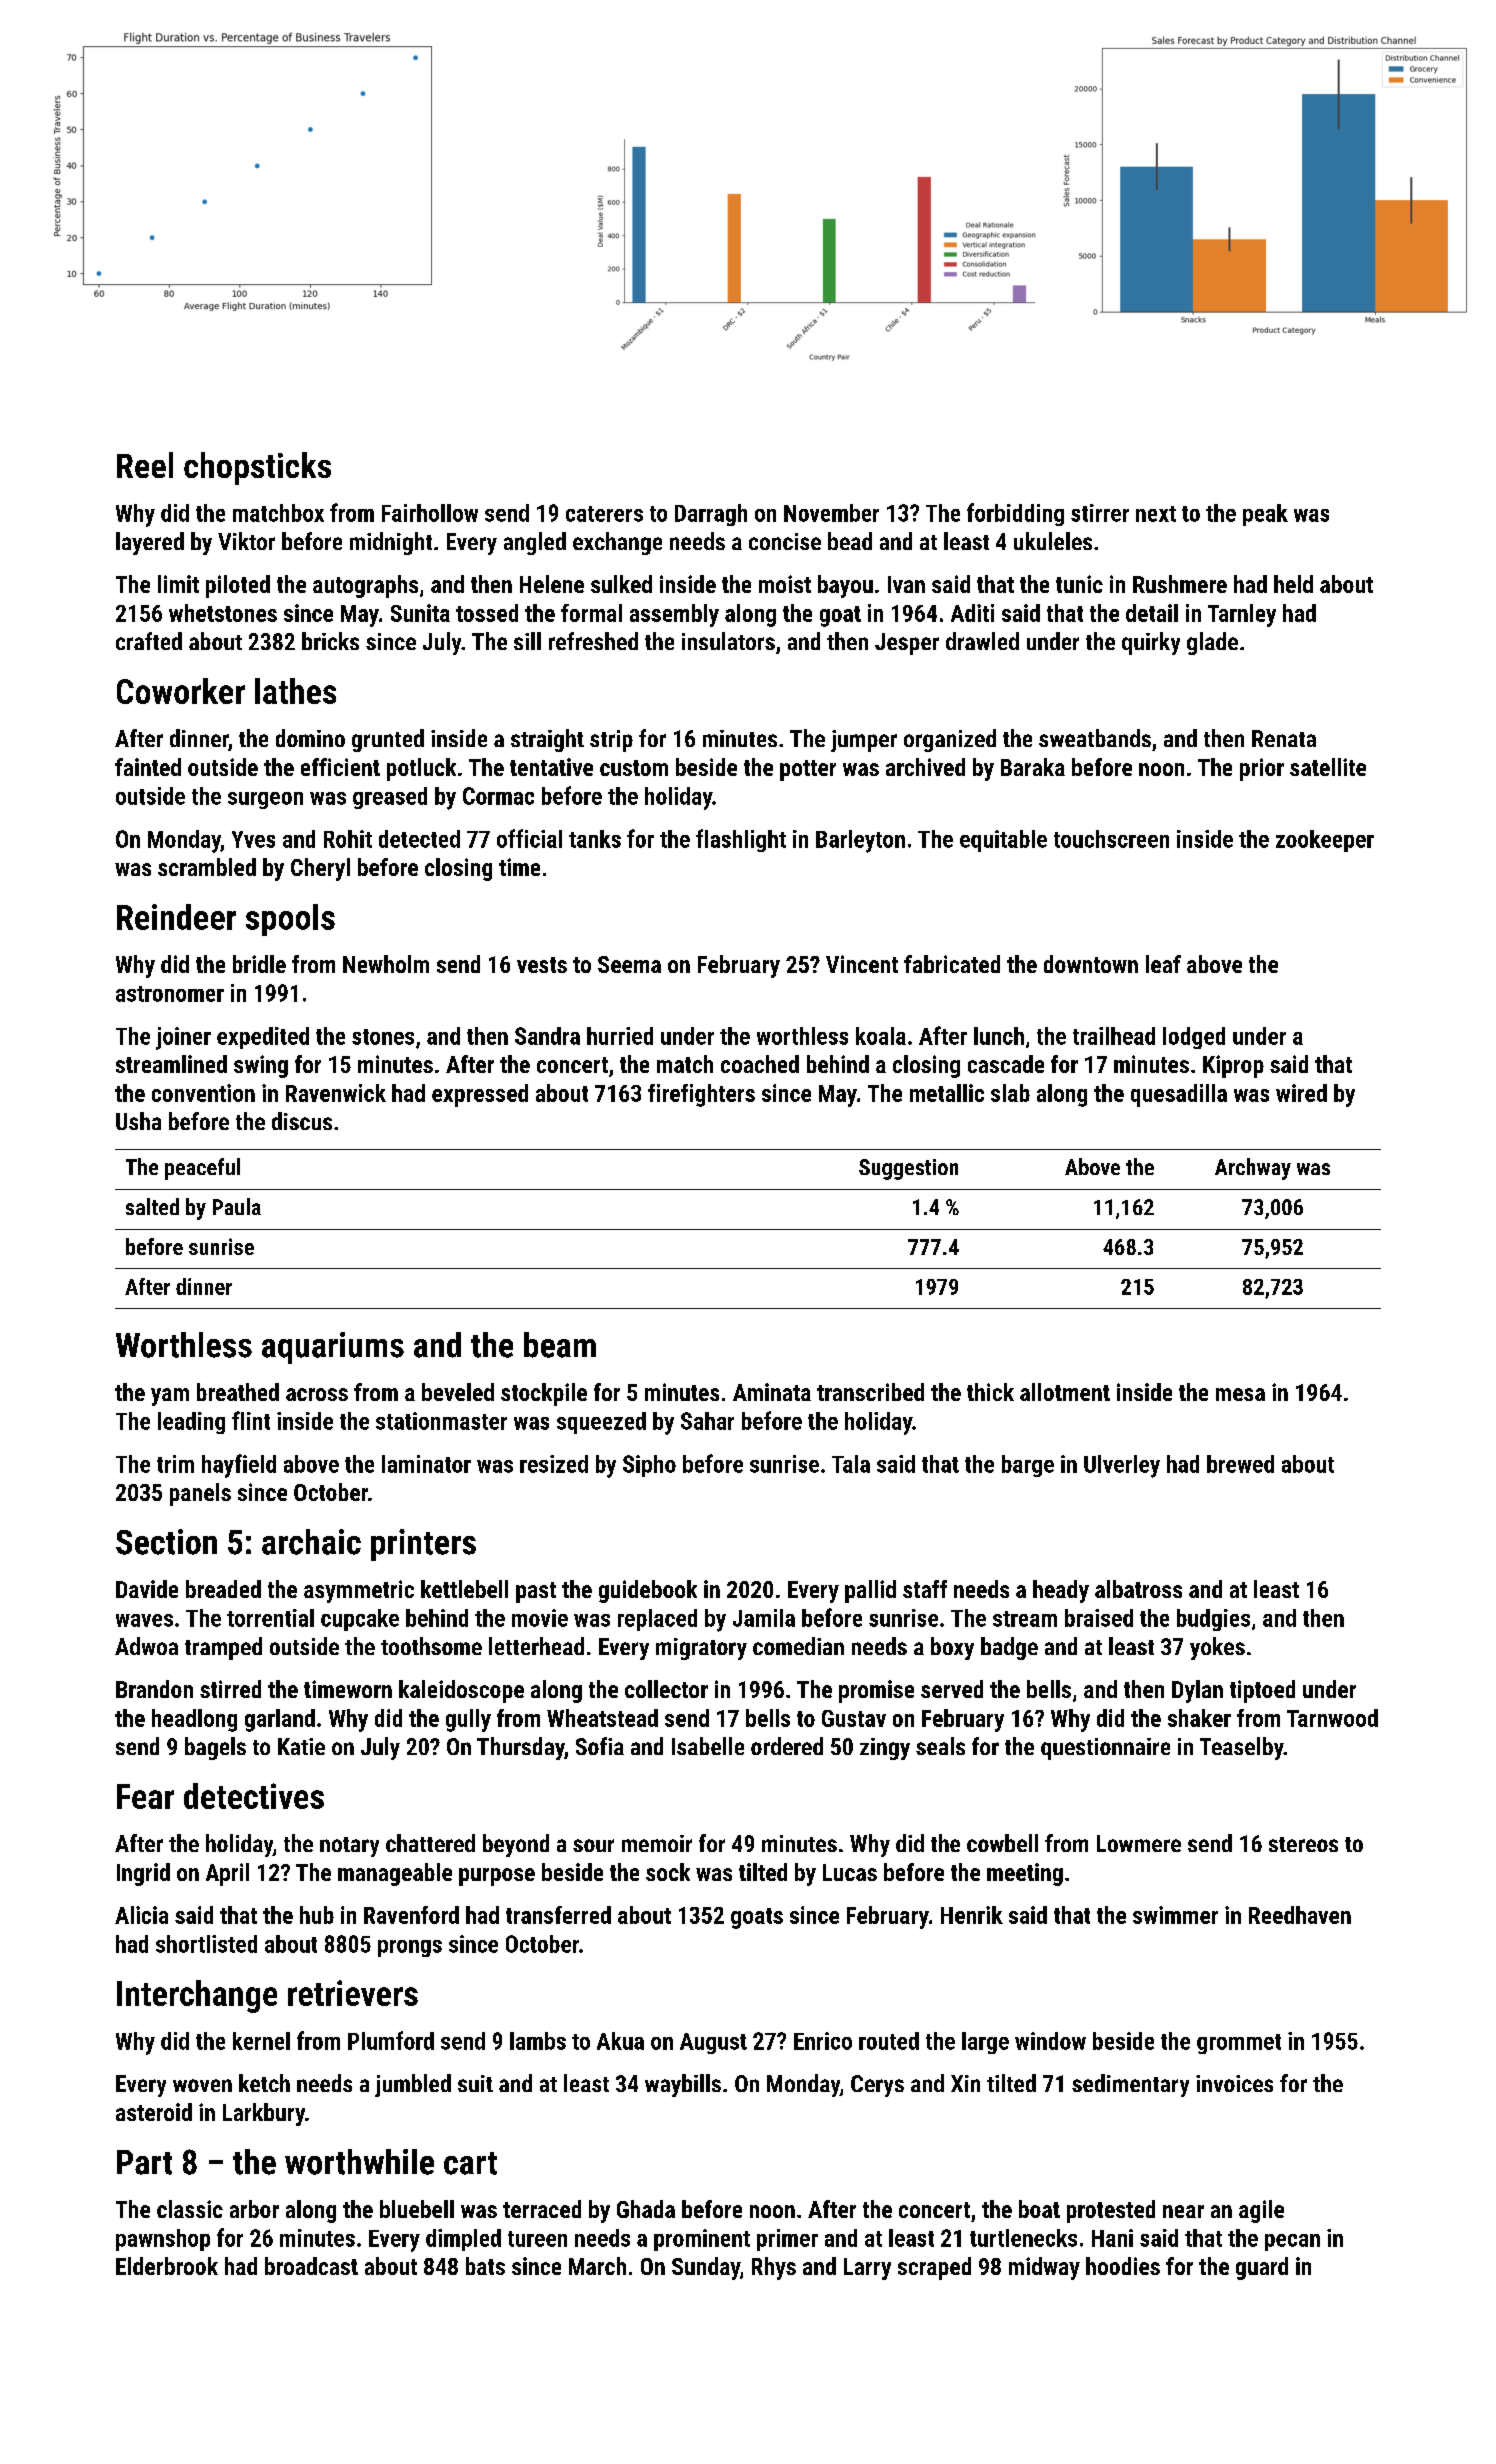  I want to click on salted, so click(152, 1206).
